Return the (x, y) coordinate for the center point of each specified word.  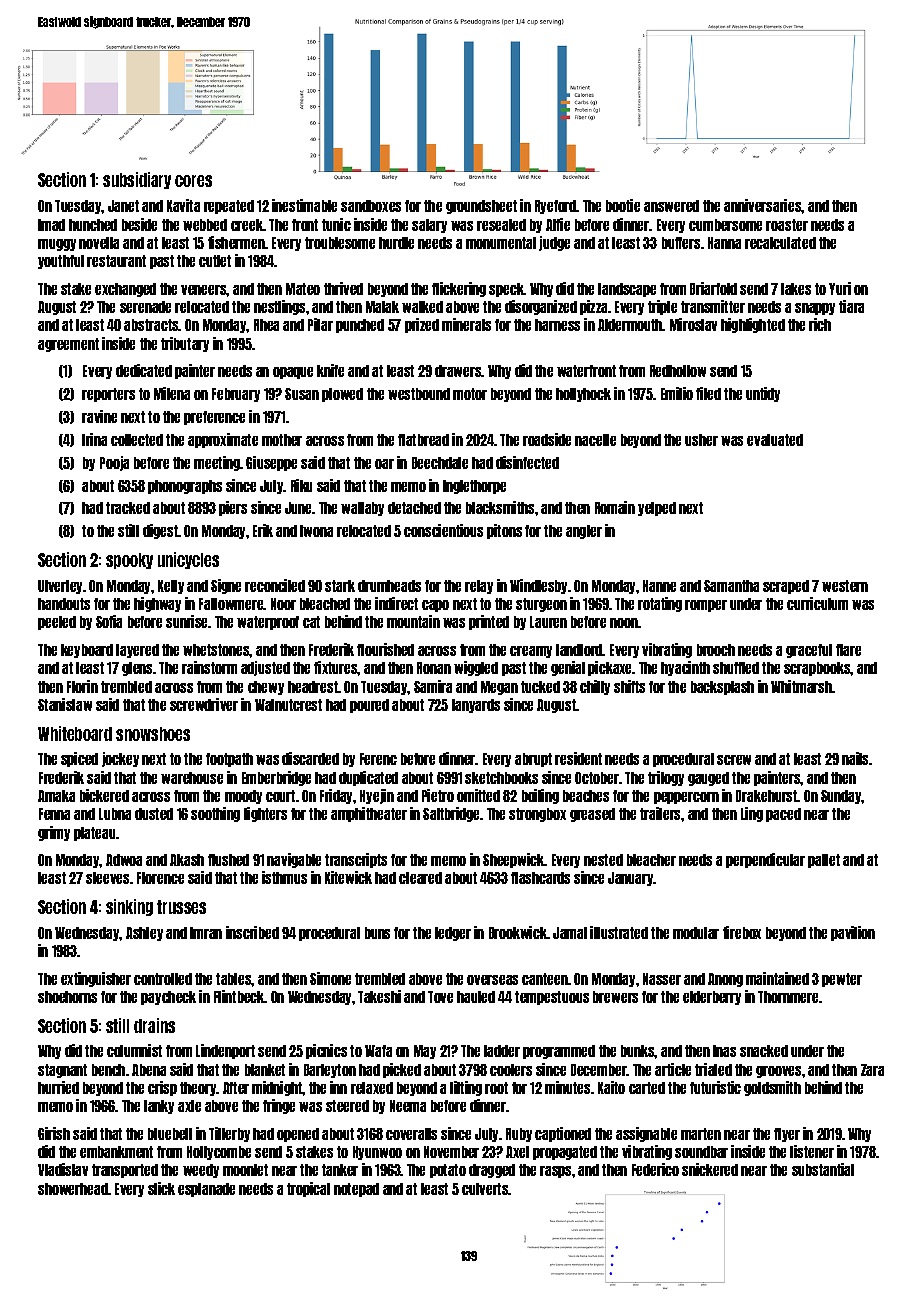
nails (856, 758)
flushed (228, 860)
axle (189, 1106)
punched (360, 326)
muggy (57, 245)
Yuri (840, 288)
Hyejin (377, 796)
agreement (68, 345)
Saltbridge (452, 814)
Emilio (677, 393)
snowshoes (153, 734)
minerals (466, 324)
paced (783, 815)
